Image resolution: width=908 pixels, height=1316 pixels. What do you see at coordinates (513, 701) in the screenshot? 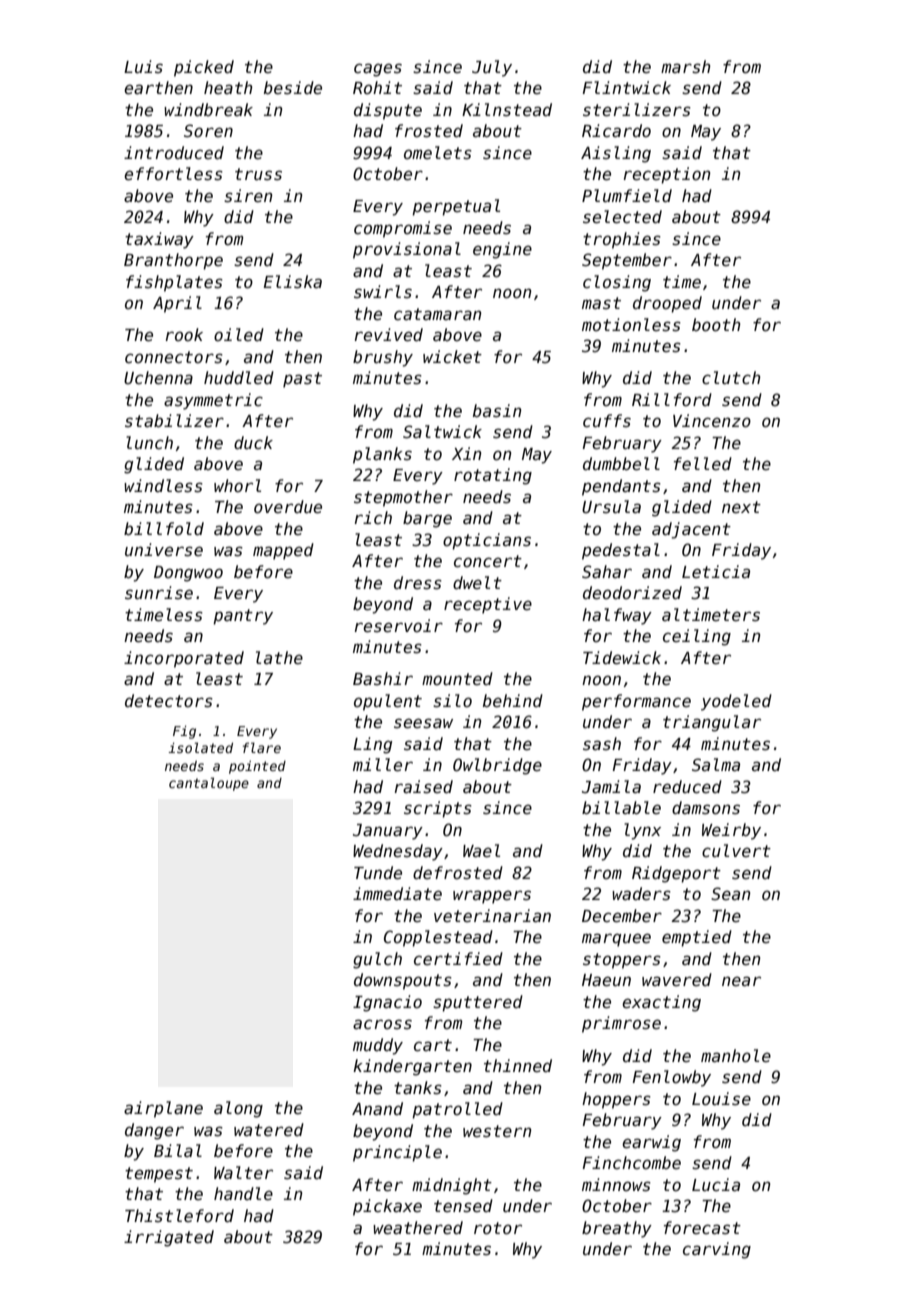
I see `behind` at bounding box center [513, 701].
